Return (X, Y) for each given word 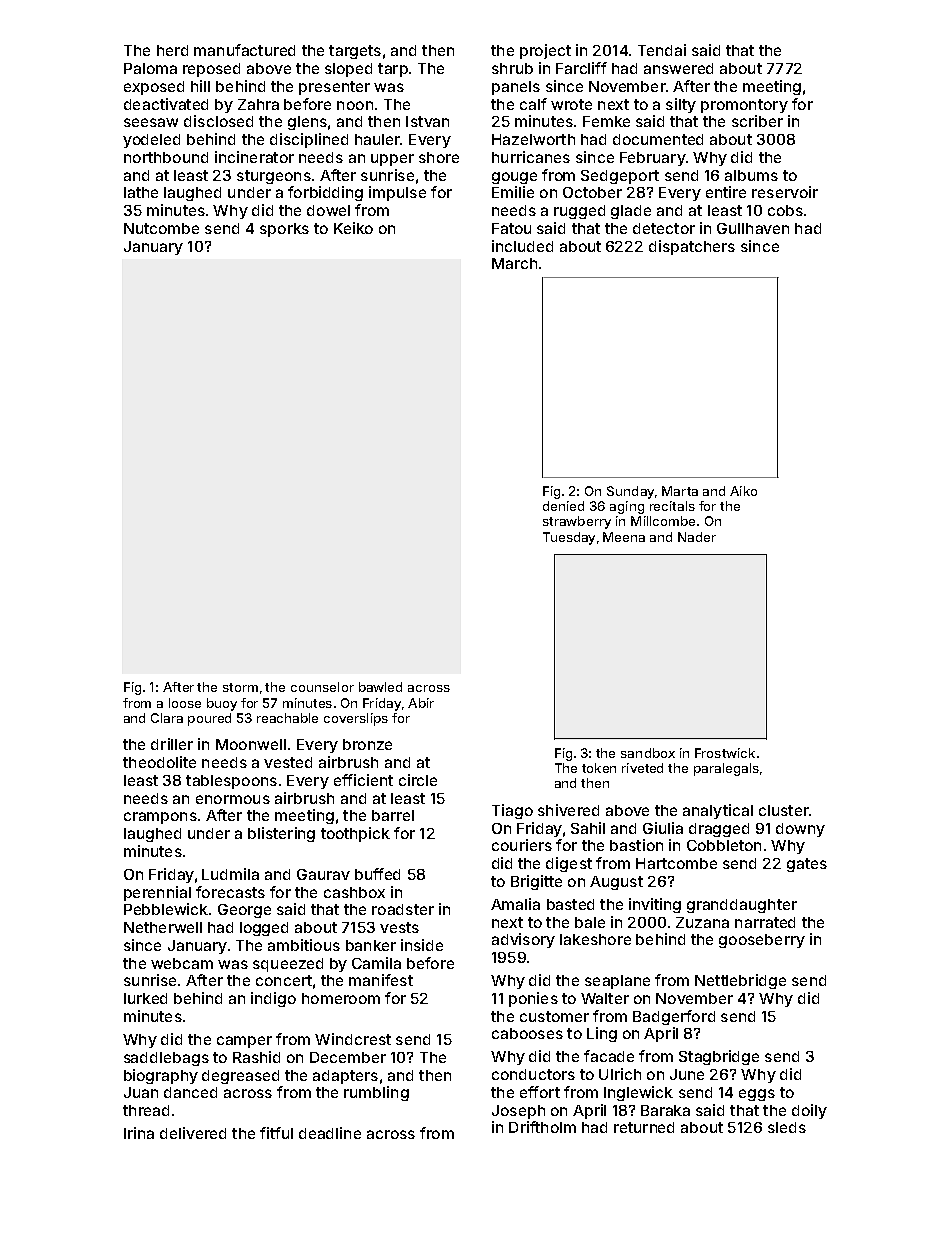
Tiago (512, 811)
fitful (276, 1133)
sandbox (648, 753)
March (514, 263)
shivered (568, 810)
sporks (284, 230)
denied (563, 506)
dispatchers (692, 247)
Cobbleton (724, 845)
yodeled (151, 141)
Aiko (743, 491)
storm (240, 687)
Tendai (662, 50)
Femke (606, 121)
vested (288, 762)
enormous (233, 799)
